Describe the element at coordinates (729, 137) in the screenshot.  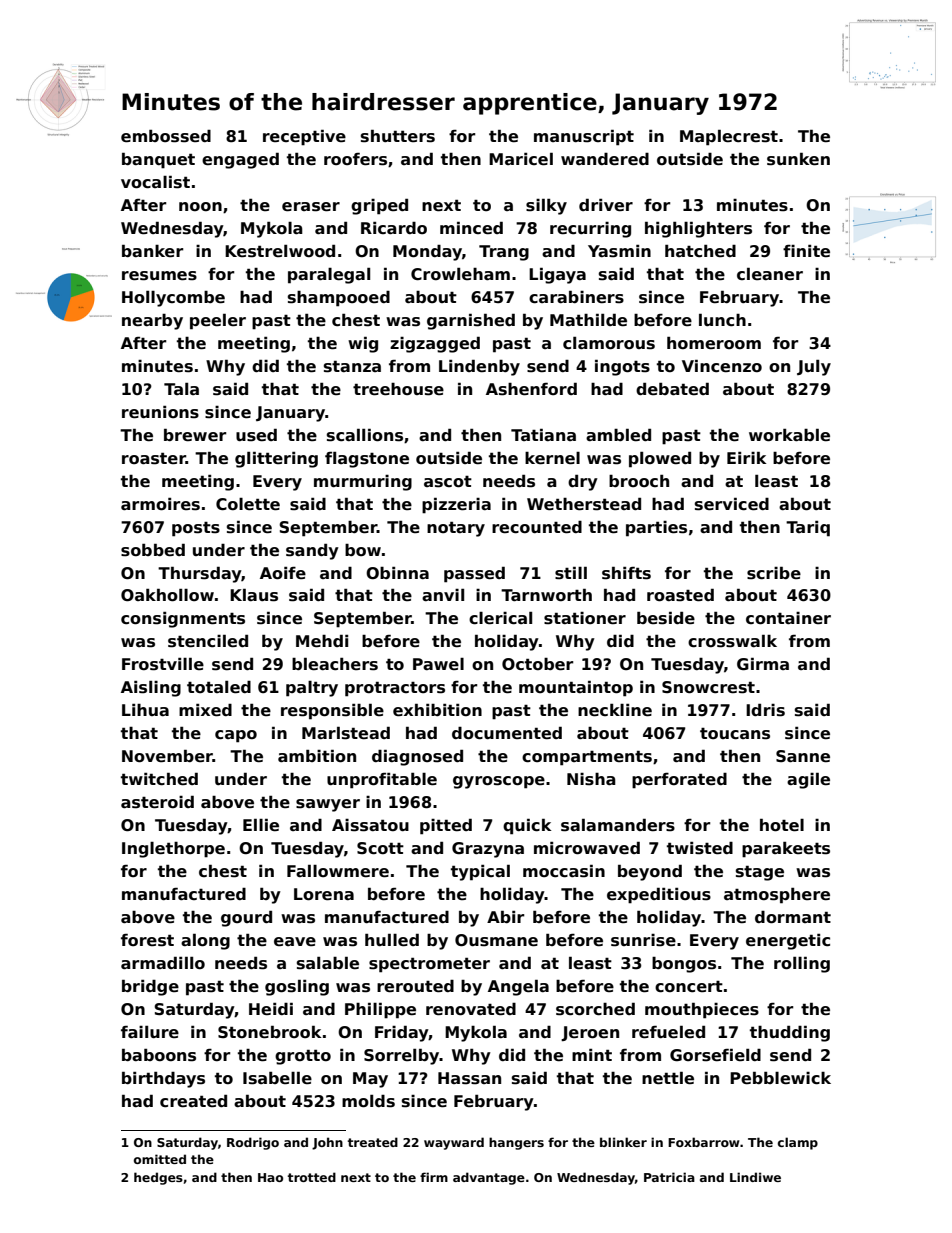
I see `Maplecrest` at that location.
